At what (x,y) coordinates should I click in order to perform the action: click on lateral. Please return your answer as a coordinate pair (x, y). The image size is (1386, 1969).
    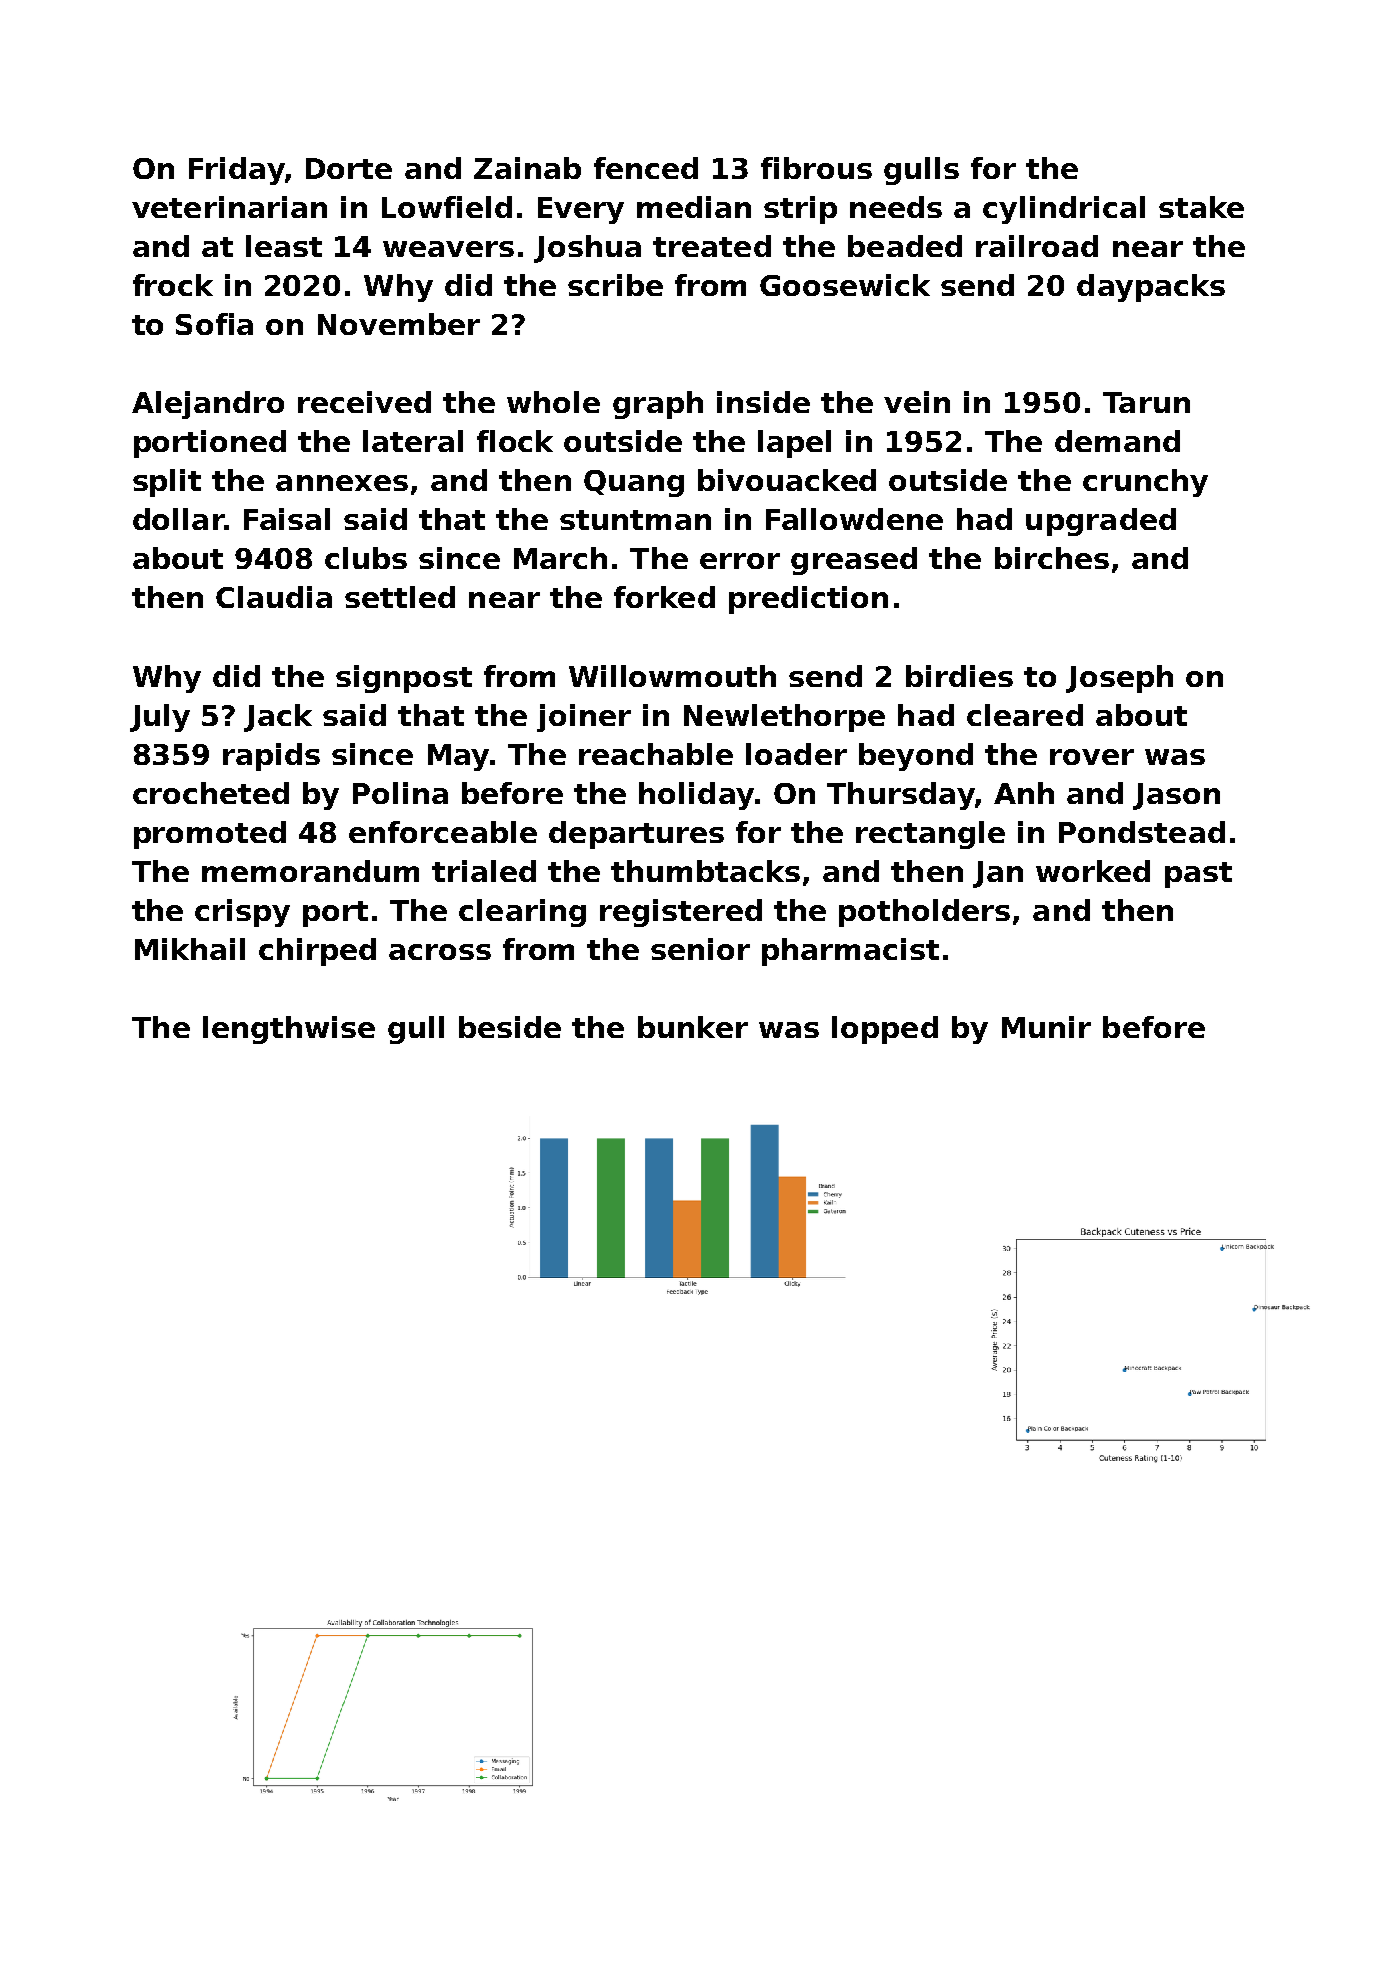
    Looking at the image, I should click on (413, 441).
